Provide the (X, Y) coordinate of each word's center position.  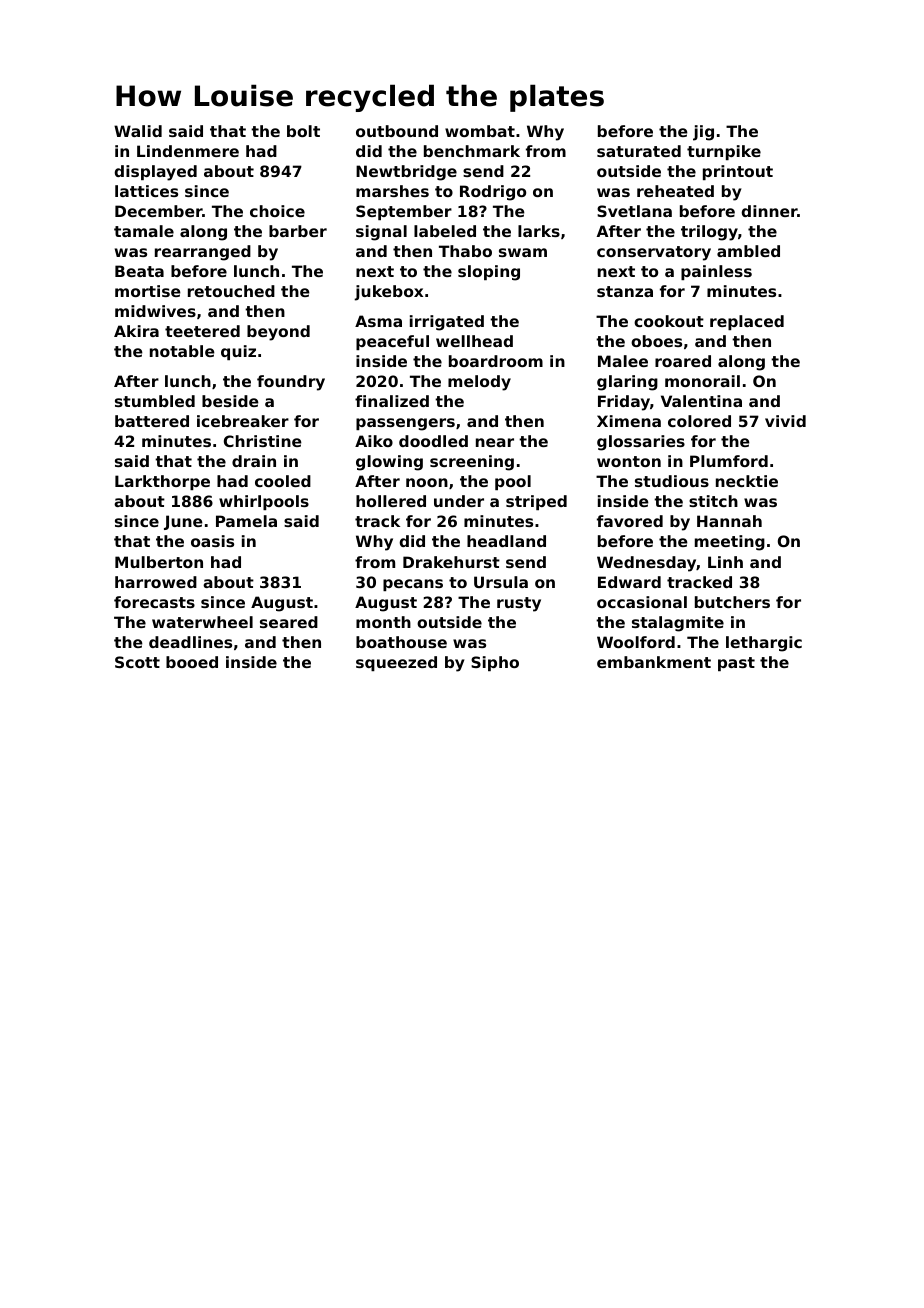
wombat (480, 131)
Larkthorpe (162, 482)
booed (192, 662)
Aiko (374, 441)
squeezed (396, 663)
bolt (303, 131)
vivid (785, 421)
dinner (769, 211)
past (736, 664)
